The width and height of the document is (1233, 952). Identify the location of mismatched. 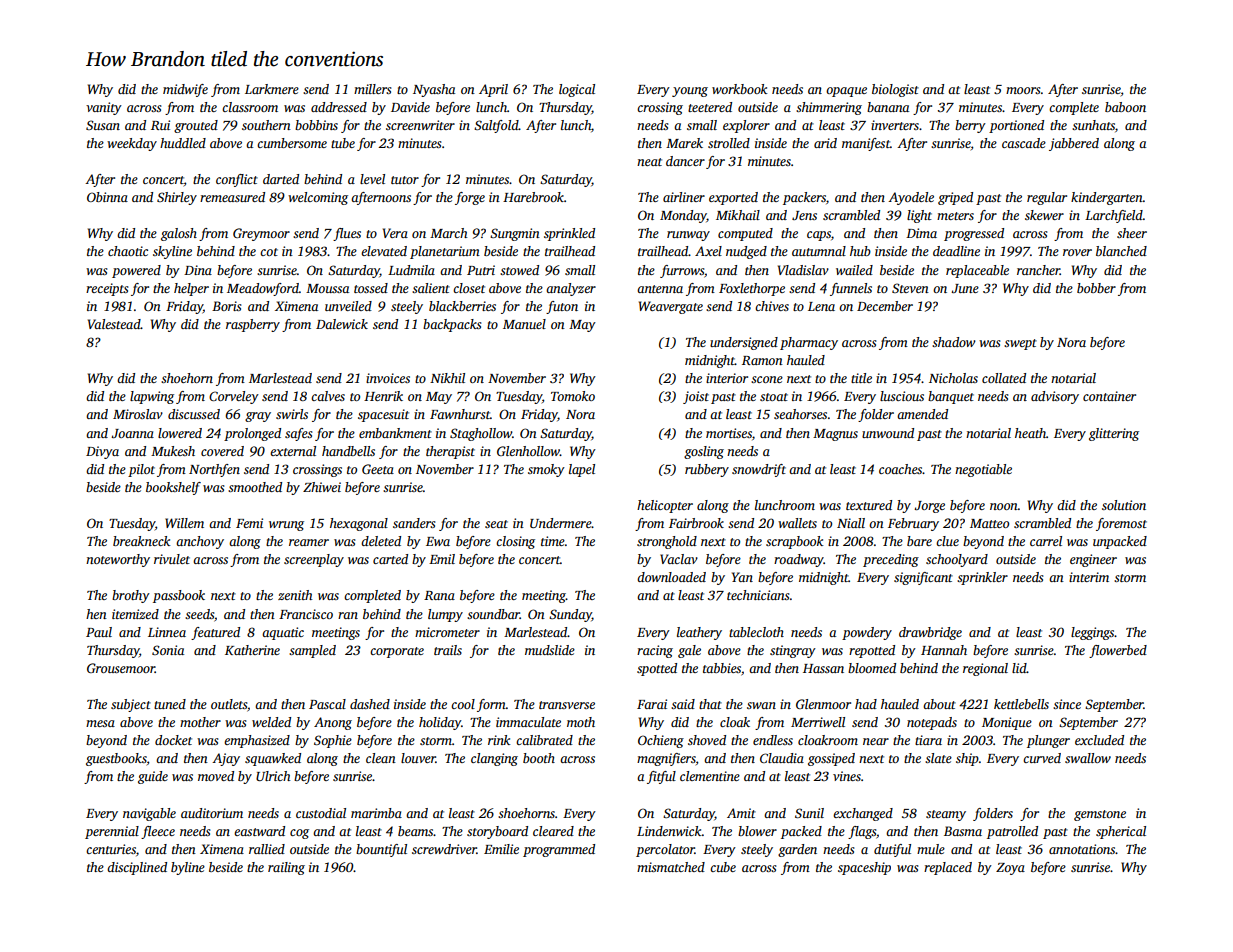
(671, 867).
